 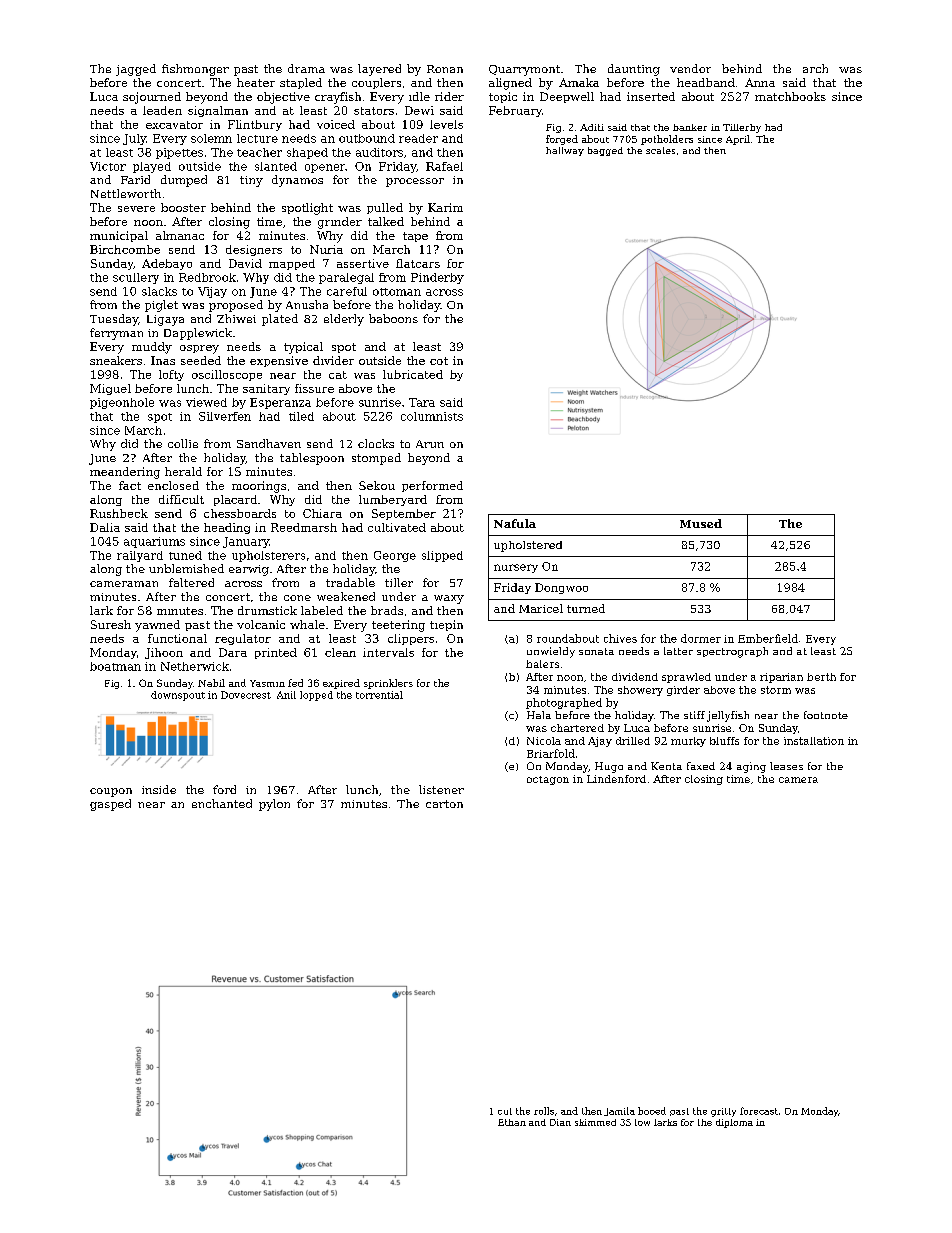 I want to click on octagon, so click(x=548, y=780).
